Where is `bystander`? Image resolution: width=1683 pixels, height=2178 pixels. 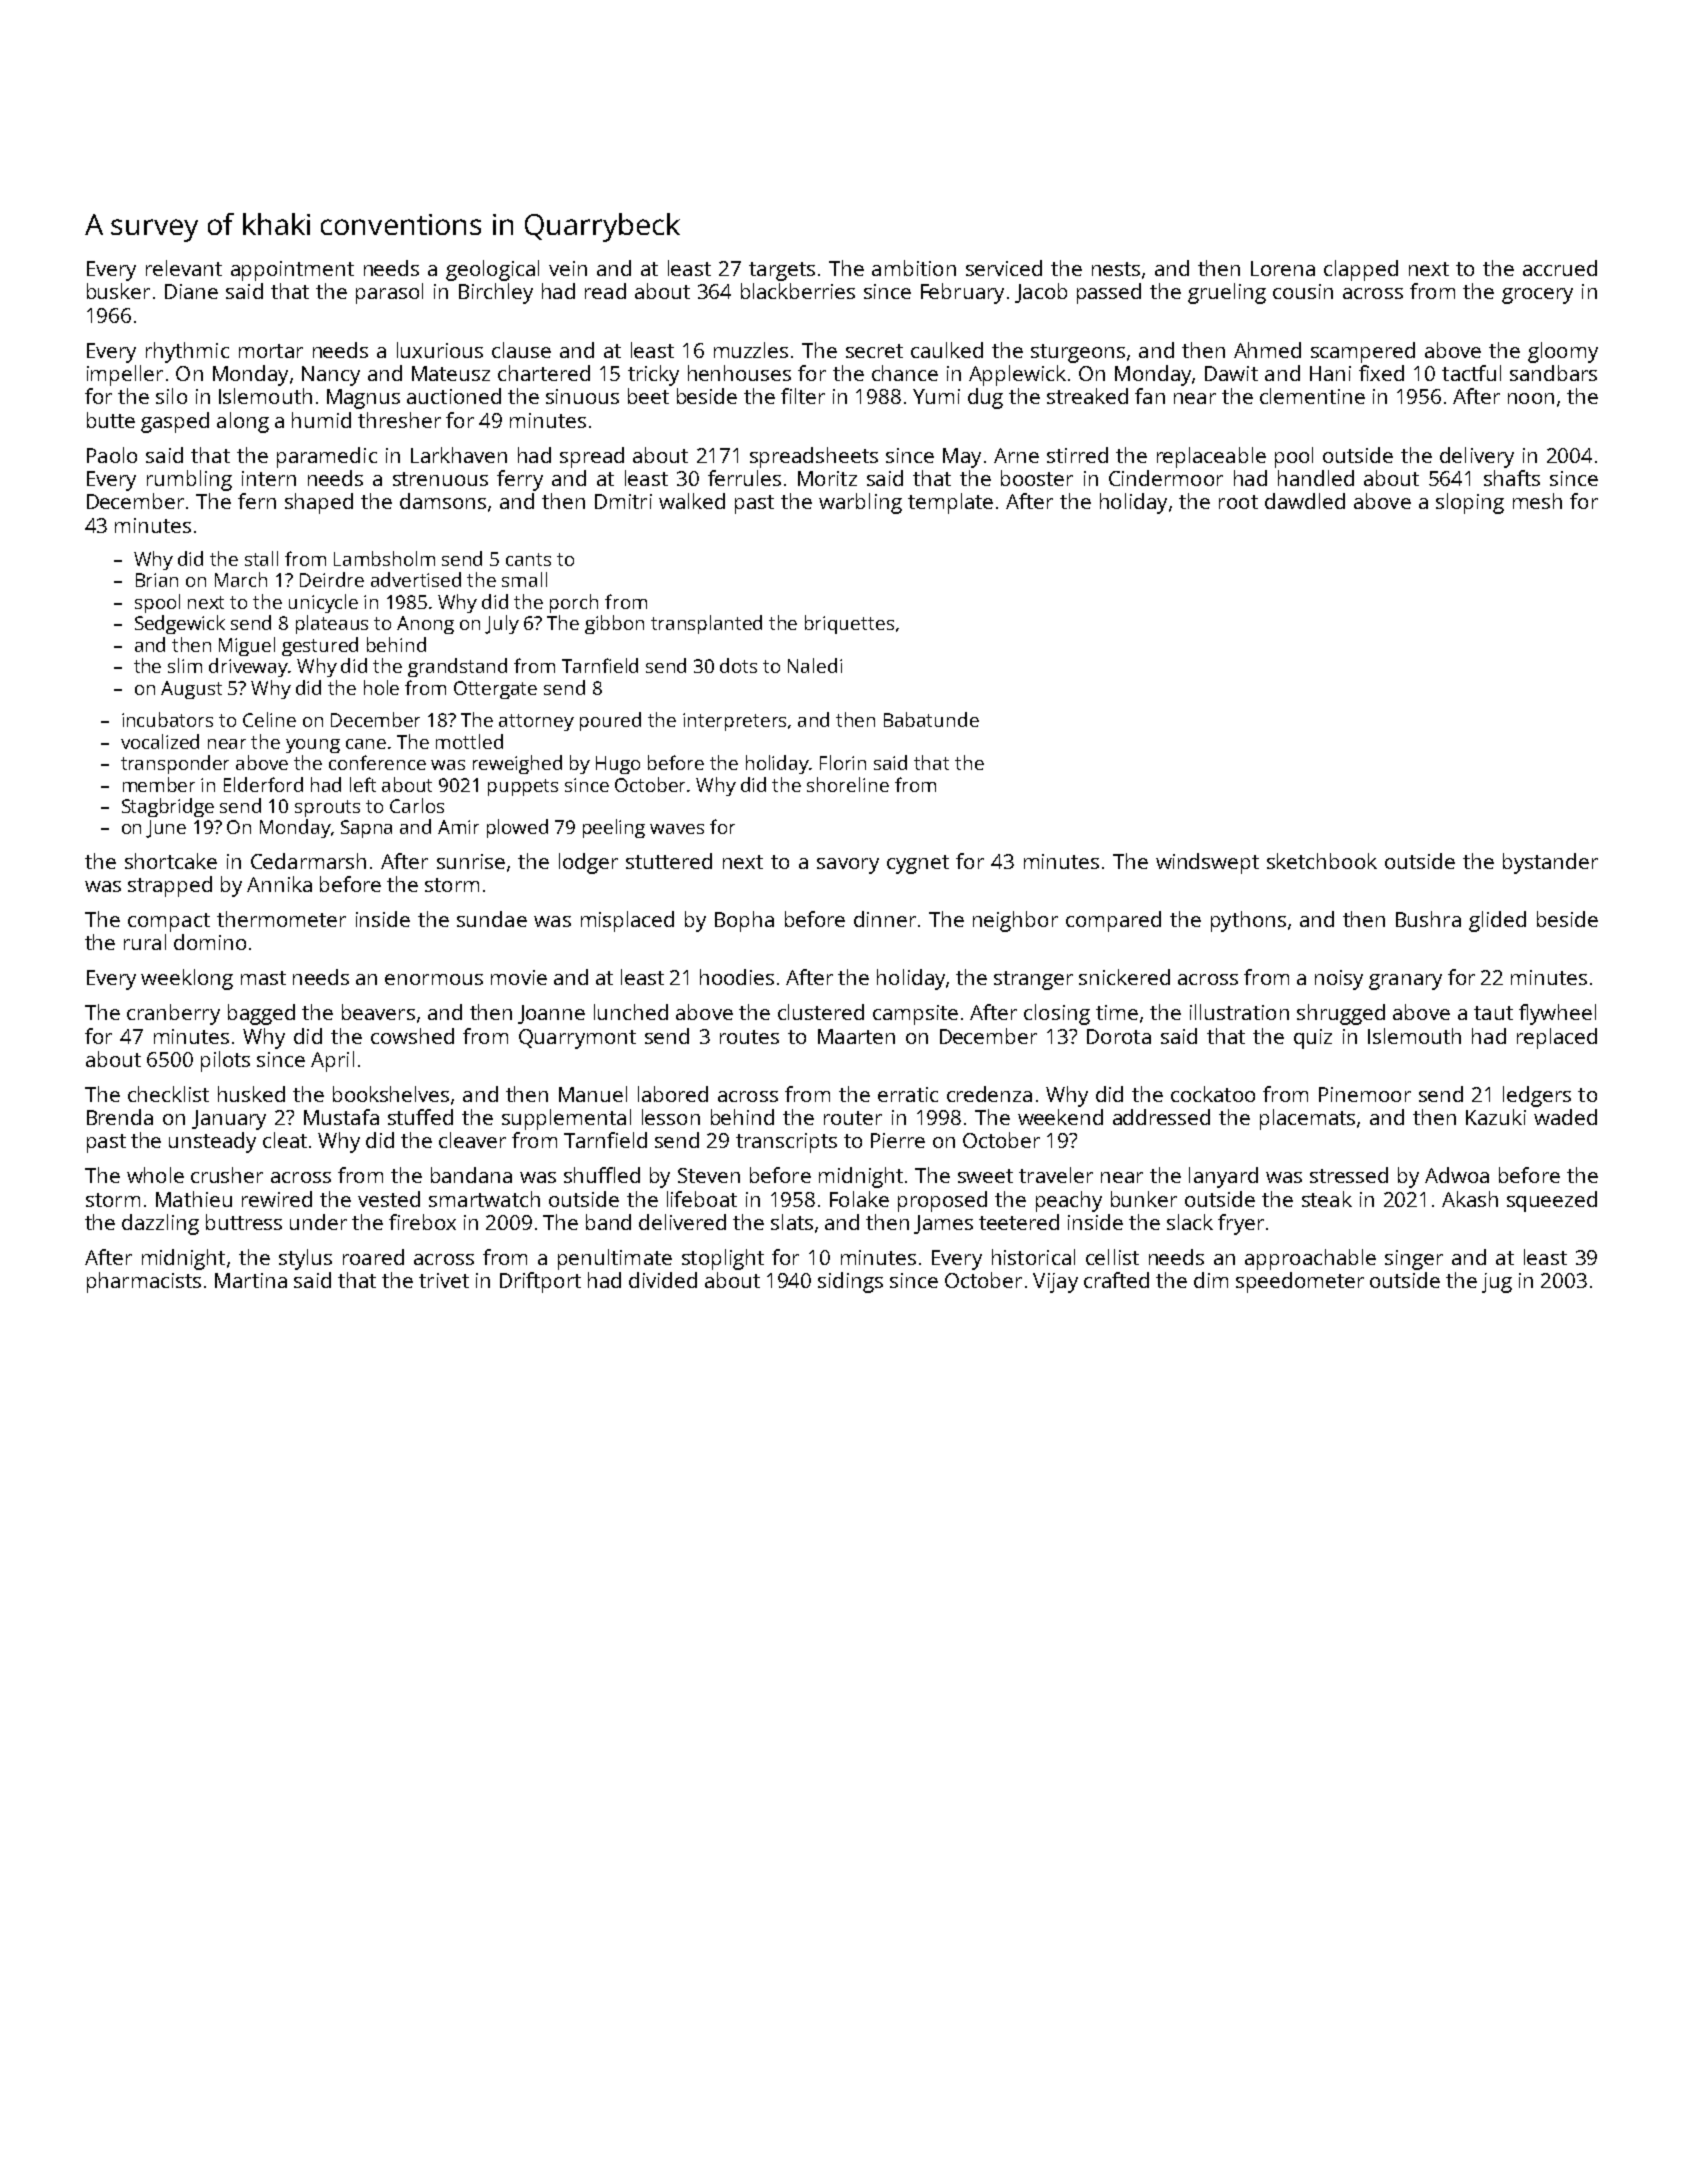 bystander is located at coordinates (1550, 863).
